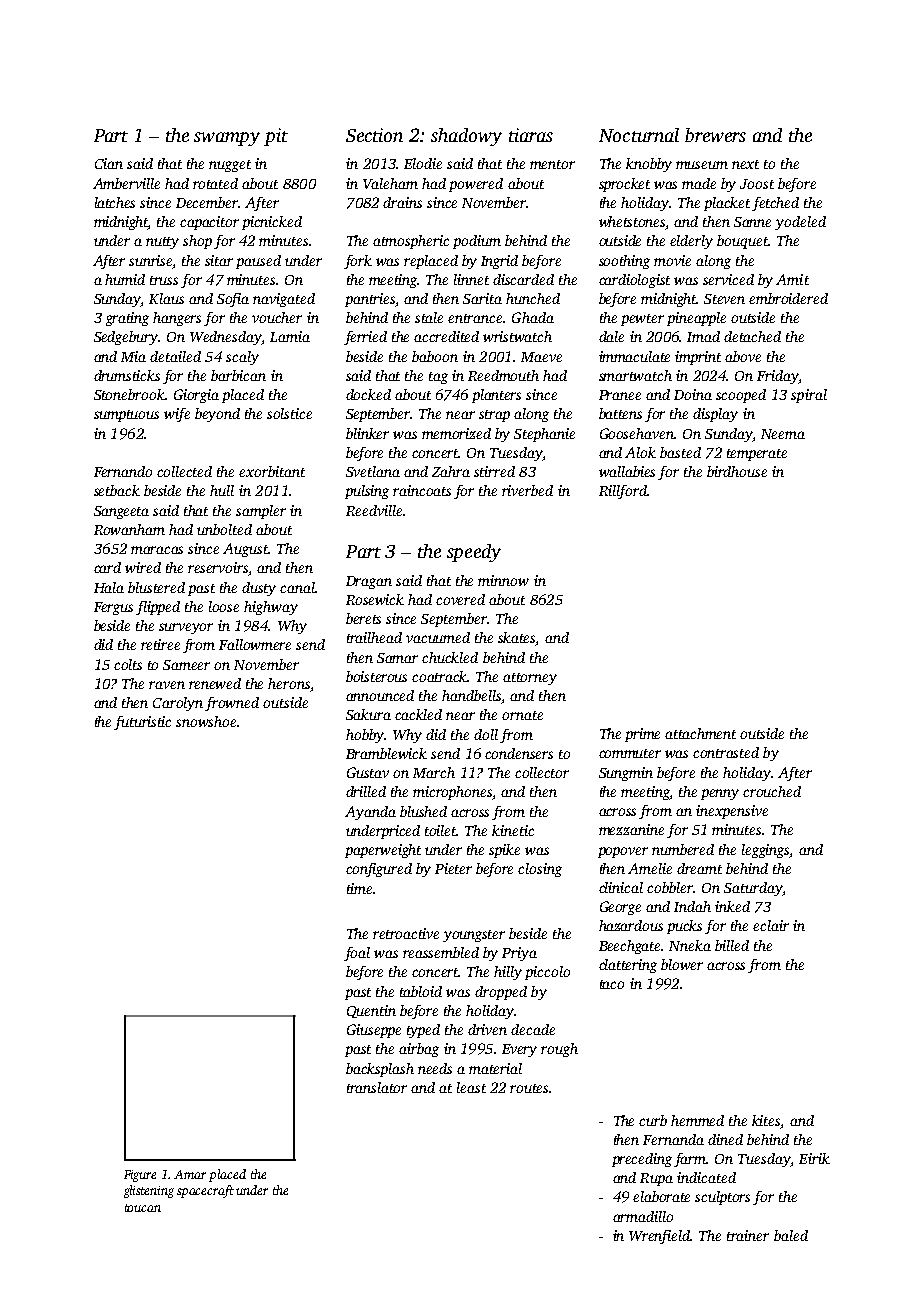 Image resolution: width=924 pixels, height=1308 pixels. What do you see at coordinates (503, 375) in the screenshot?
I see `Reedmouth` at bounding box center [503, 375].
